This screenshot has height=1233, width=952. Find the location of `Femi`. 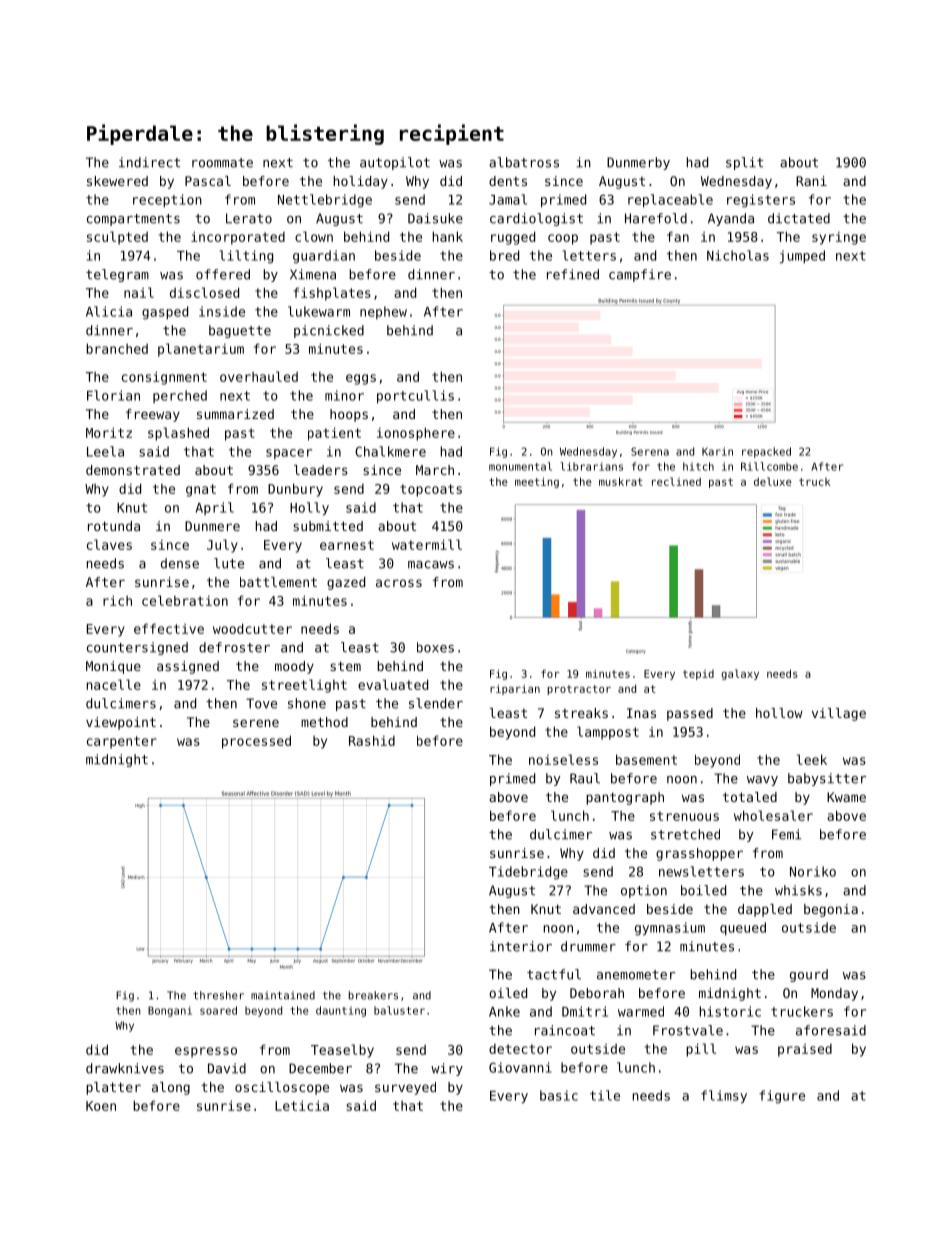

Femi is located at coordinates (786, 834).
